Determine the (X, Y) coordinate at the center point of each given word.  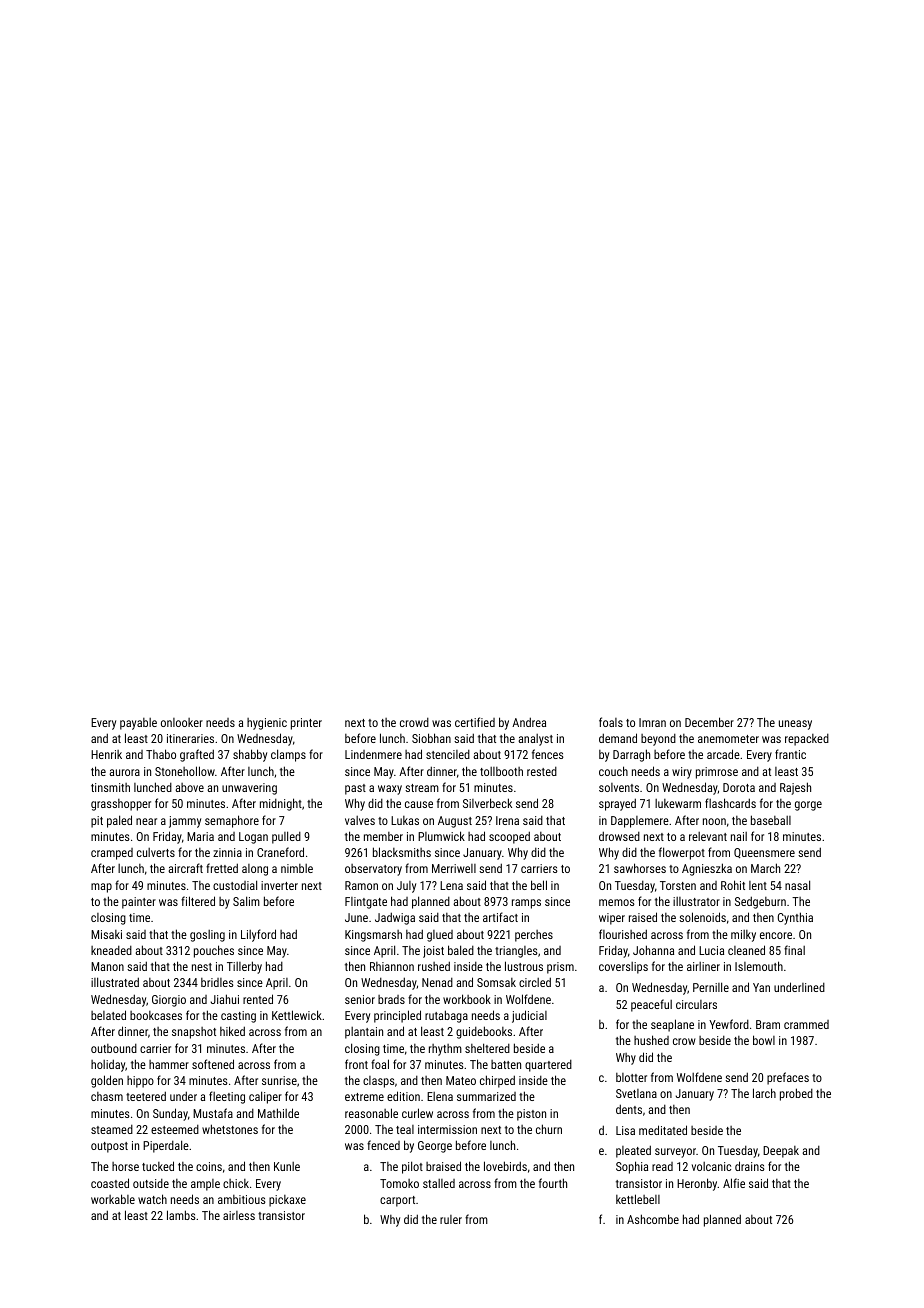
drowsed (619, 836)
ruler (451, 1219)
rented (258, 999)
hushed (651, 1040)
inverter (279, 885)
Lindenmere (373, 754)
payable (138, 724)
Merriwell (454, 868)
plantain (364, 1033)
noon (714, 821)
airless (239, 1215)
